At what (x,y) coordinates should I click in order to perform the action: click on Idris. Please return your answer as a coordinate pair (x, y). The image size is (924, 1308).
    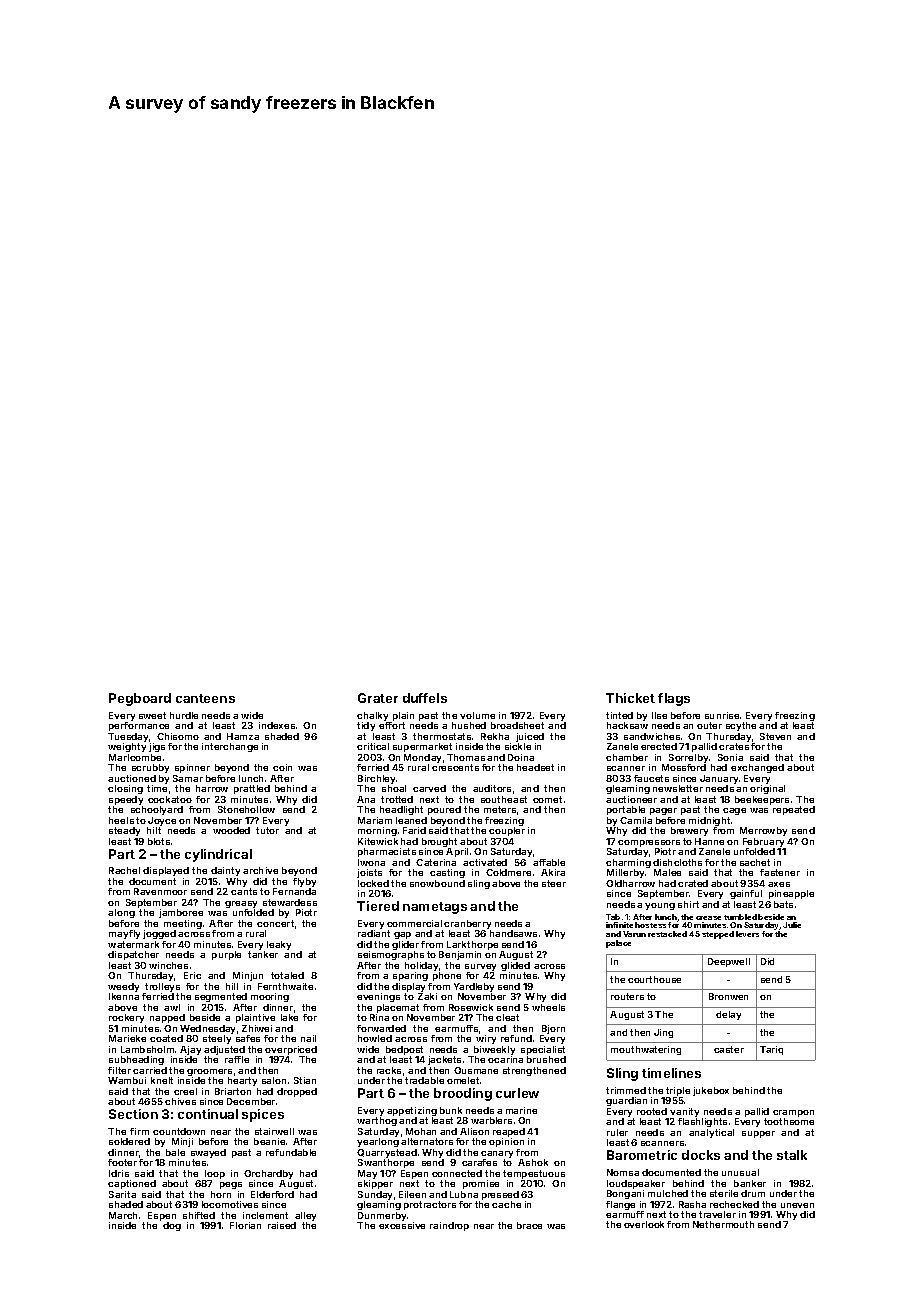
    Looking at the image, I should click on (119, 1173).
